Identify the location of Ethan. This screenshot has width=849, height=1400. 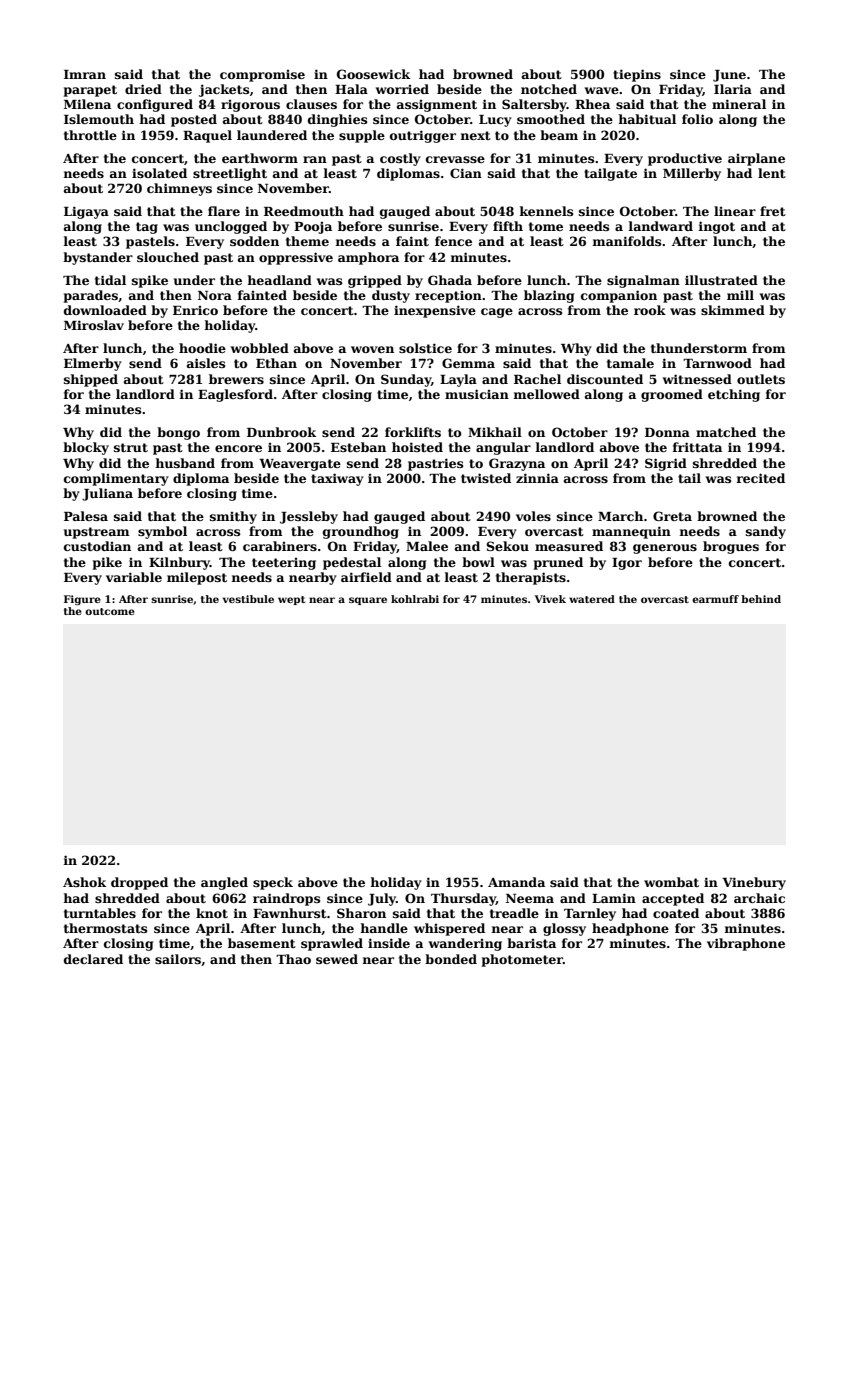
(276, 363).
